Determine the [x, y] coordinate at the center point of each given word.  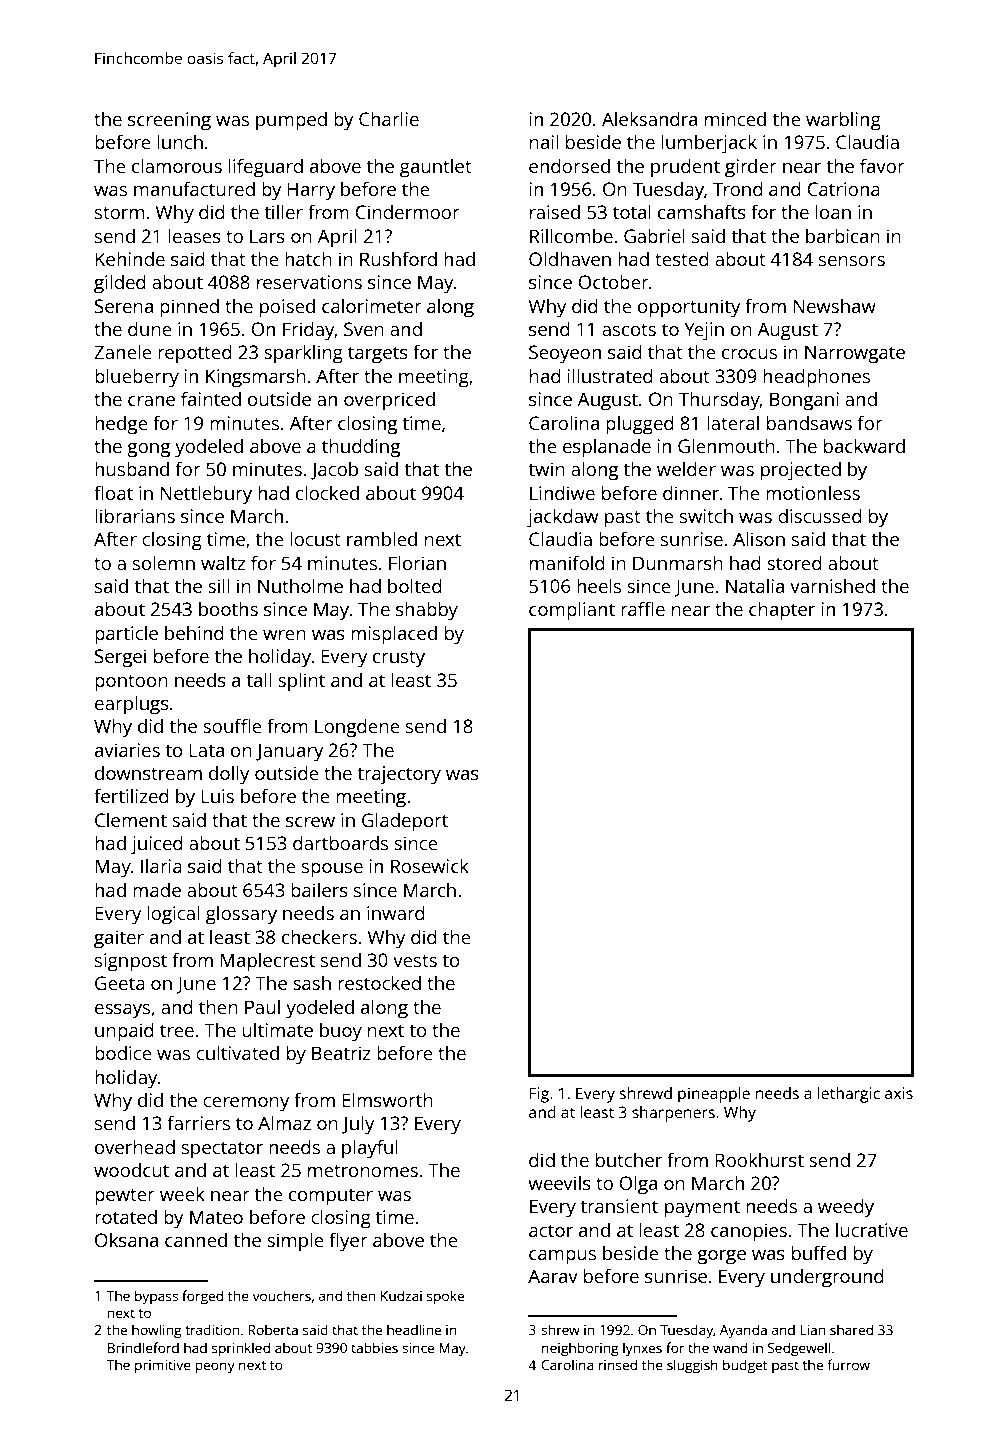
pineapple [714, 1095]
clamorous [177, 165]
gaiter [119, 939]
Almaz [284, 1122]
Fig [539, 1095]
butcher [629, 1159]
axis [899, 1093]
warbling [843, 121]
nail [544, 141]
